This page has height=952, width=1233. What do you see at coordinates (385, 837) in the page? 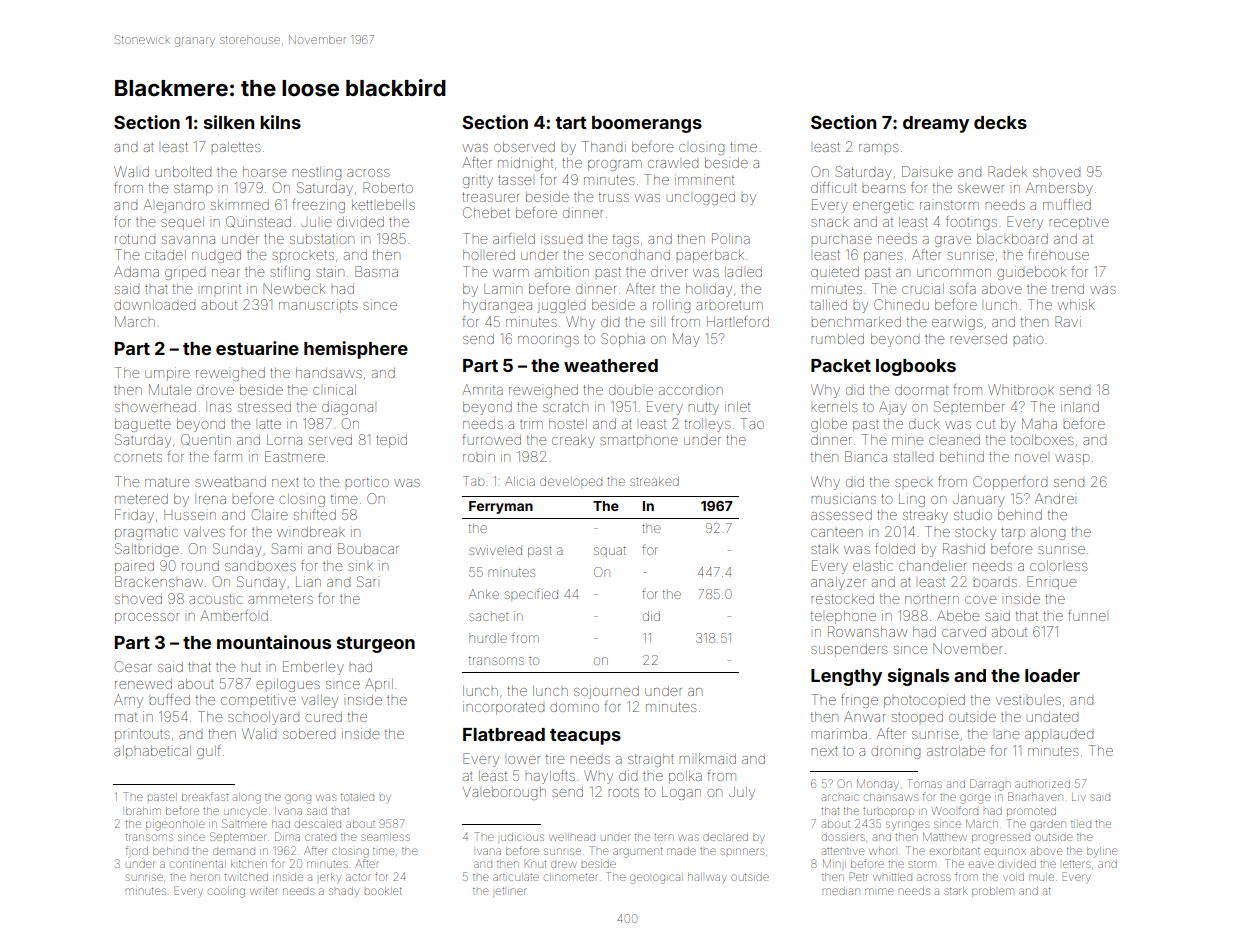
I see `seamless` at bounding box center [385, 837].
